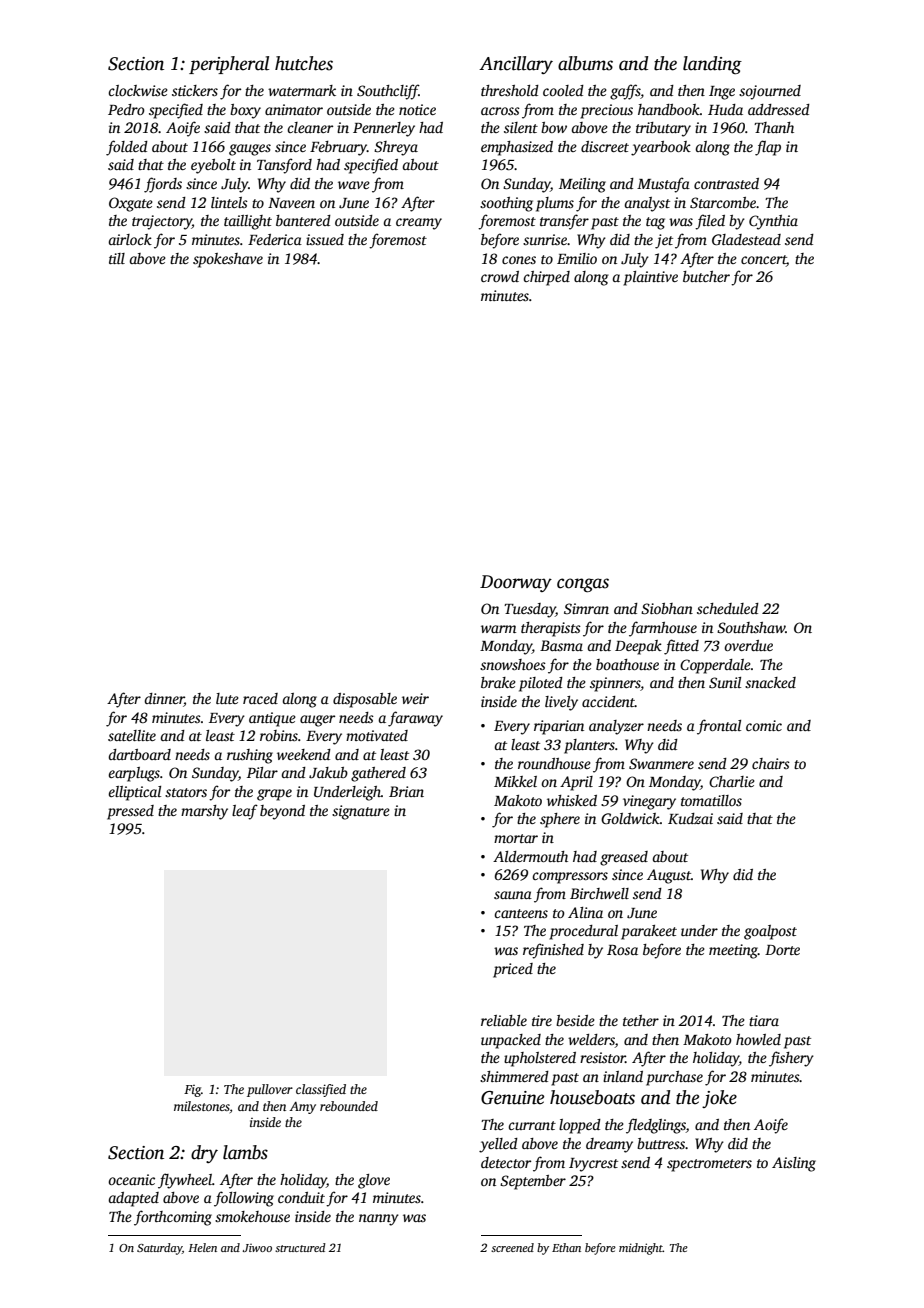  What do you see at coordinates (764, 260) in the document?
I see `concert` at bounding box center [764, 260].
